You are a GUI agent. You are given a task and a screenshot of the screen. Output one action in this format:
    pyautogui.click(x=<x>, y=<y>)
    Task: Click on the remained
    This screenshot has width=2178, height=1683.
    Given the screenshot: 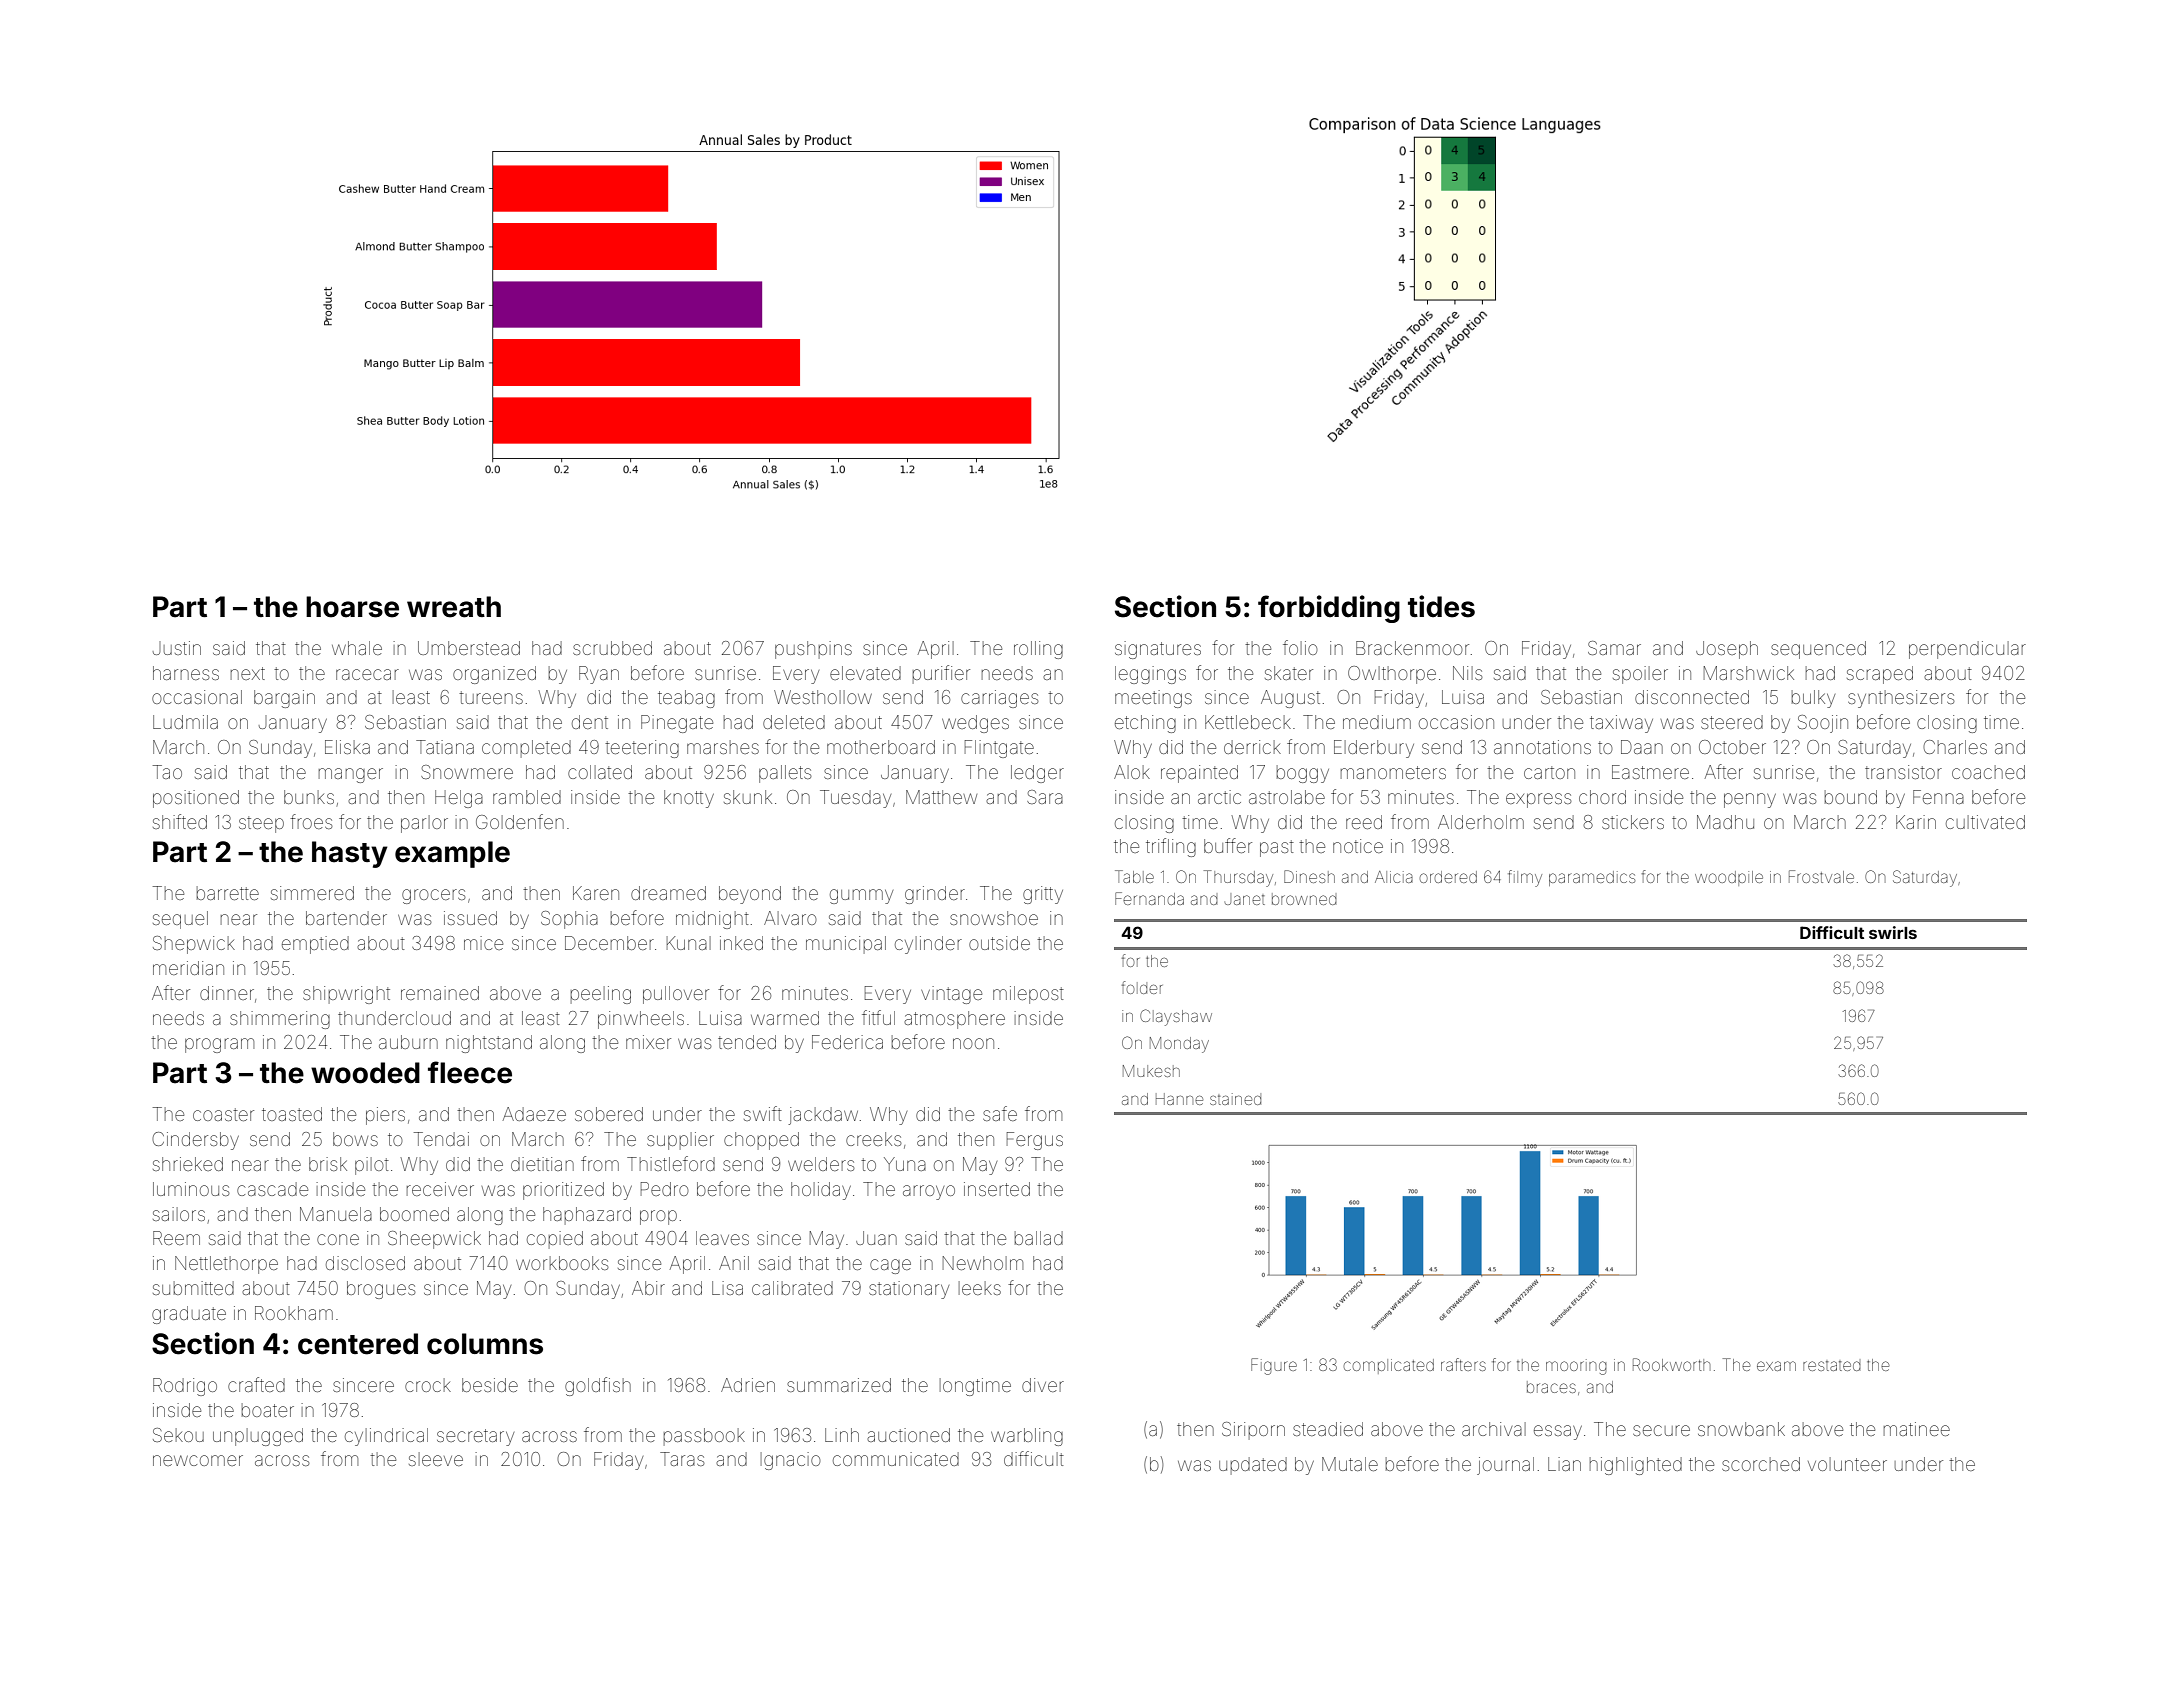 What is the action you would take?
    pyautogui.click(x=440, y=993)
